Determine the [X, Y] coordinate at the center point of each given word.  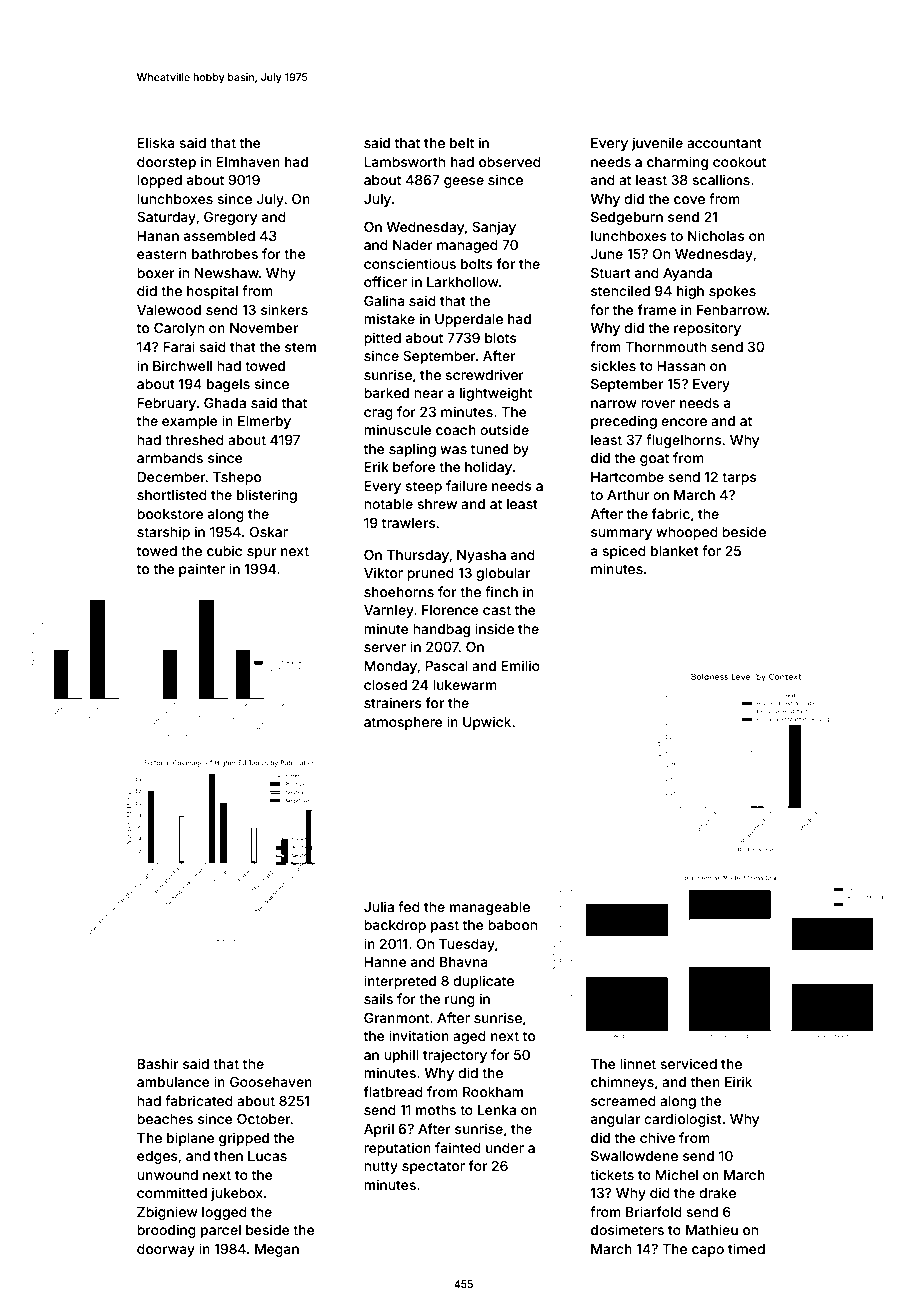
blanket [675, 551]
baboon [512, 925]
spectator [433, 1167]
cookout [739, 162]
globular [503, 574]
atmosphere [403, 723]
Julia [379, 906]
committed [172, 1192]
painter [202, 570]
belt [462, 143]
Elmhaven [248, 162]
